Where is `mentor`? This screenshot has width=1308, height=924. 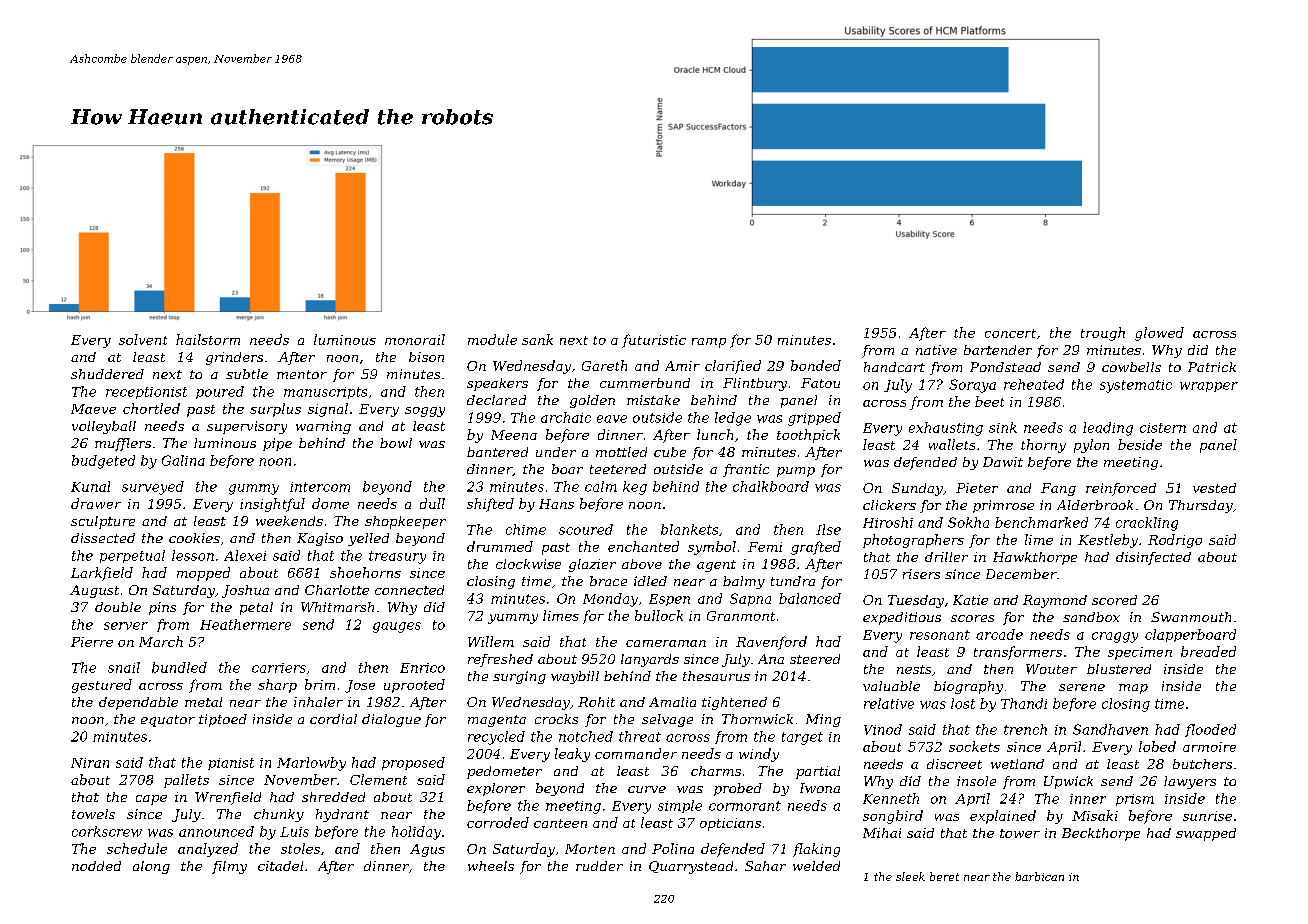 mentor is located at coordinates (302, 374).
